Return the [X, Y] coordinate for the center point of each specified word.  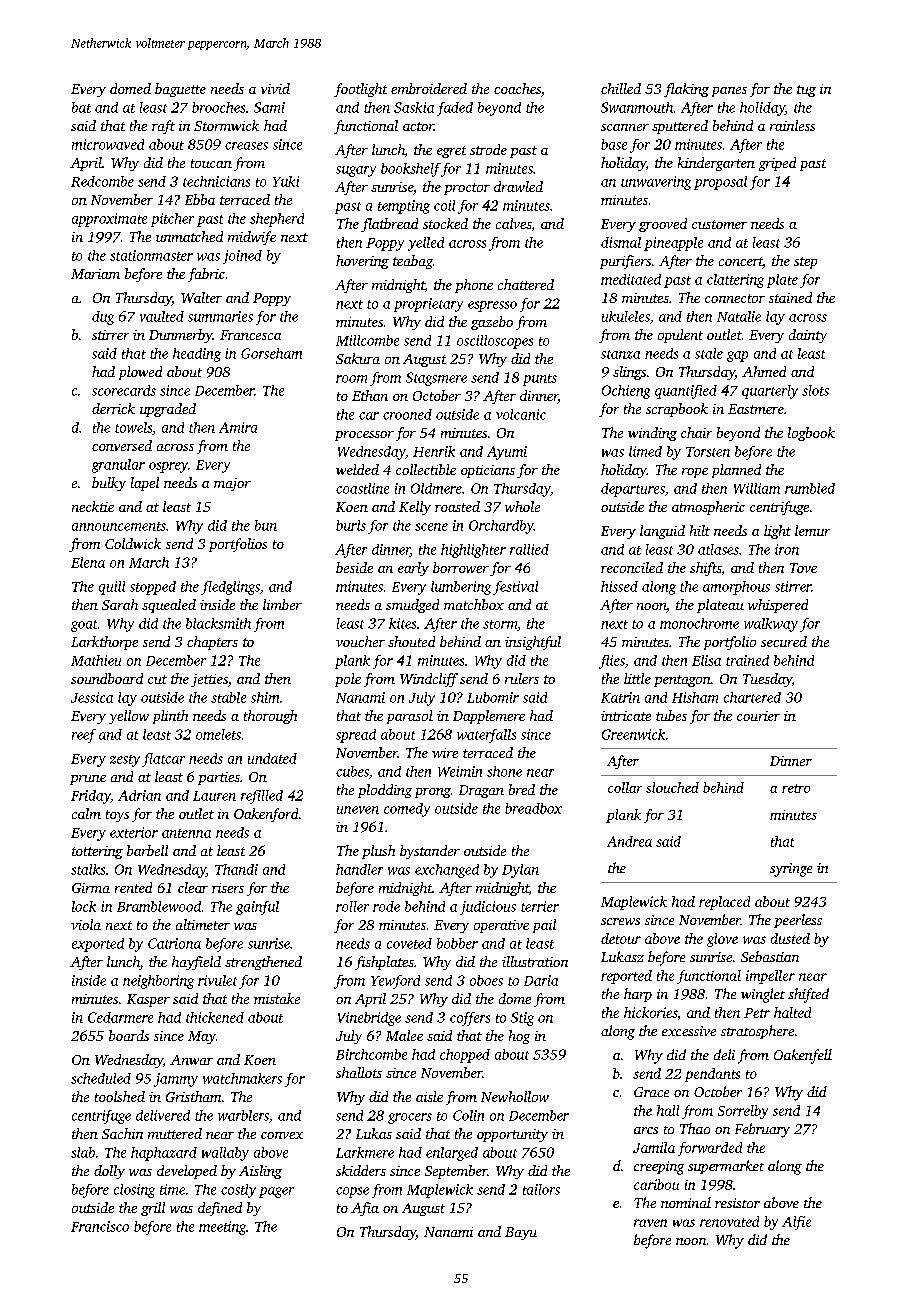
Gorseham [271, 353]
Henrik [434, 451]
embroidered [429, 88]
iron [787, 549]
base [614, 144]
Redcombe [102, 181]
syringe [791, 870]
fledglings [230, 588]
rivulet [217, 980]
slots [815, 390]
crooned [407, 414]
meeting [222, 1228]
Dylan [520, 871]
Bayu [521, 1233]
